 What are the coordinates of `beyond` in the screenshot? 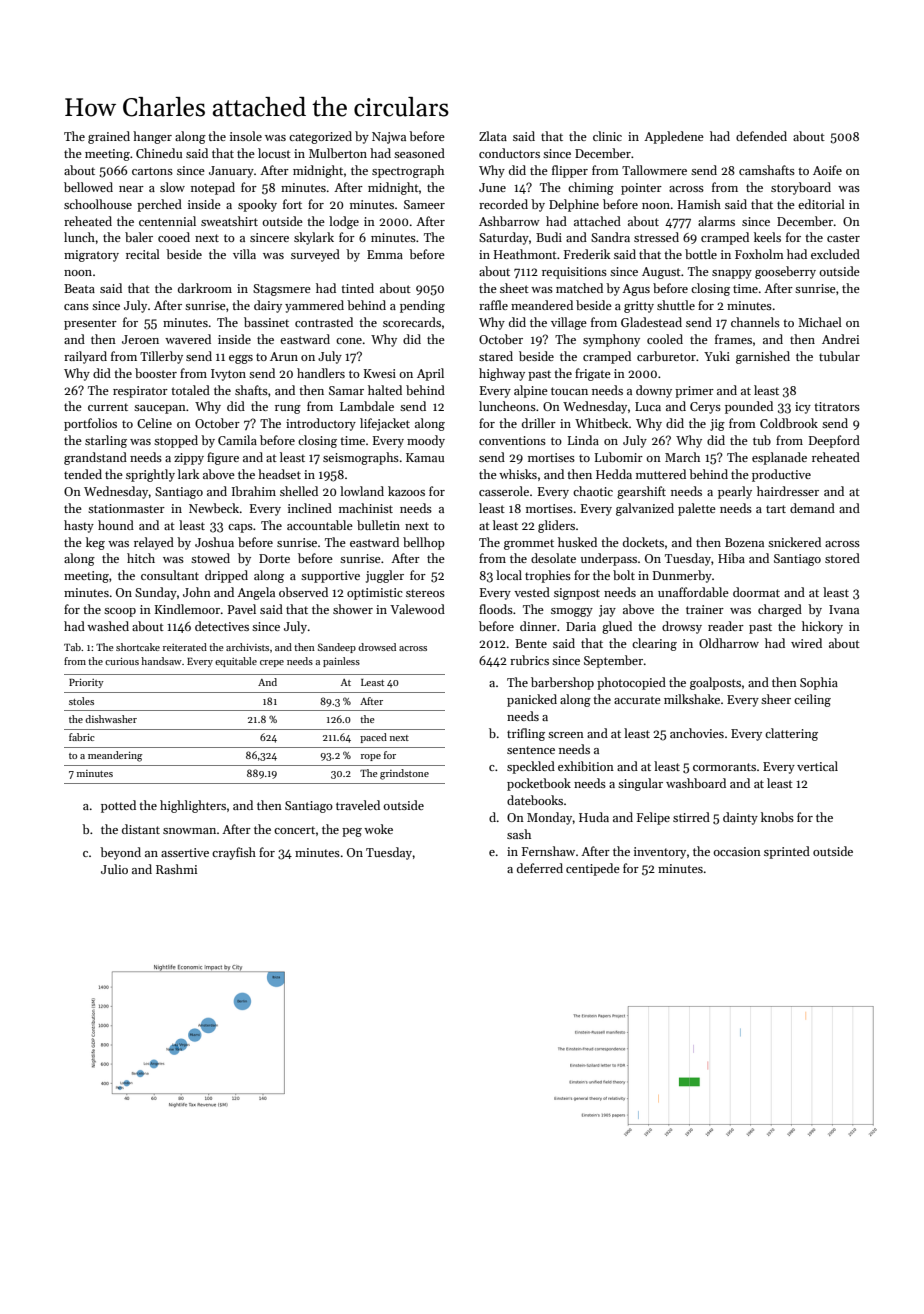 It's located at (120, 853).
